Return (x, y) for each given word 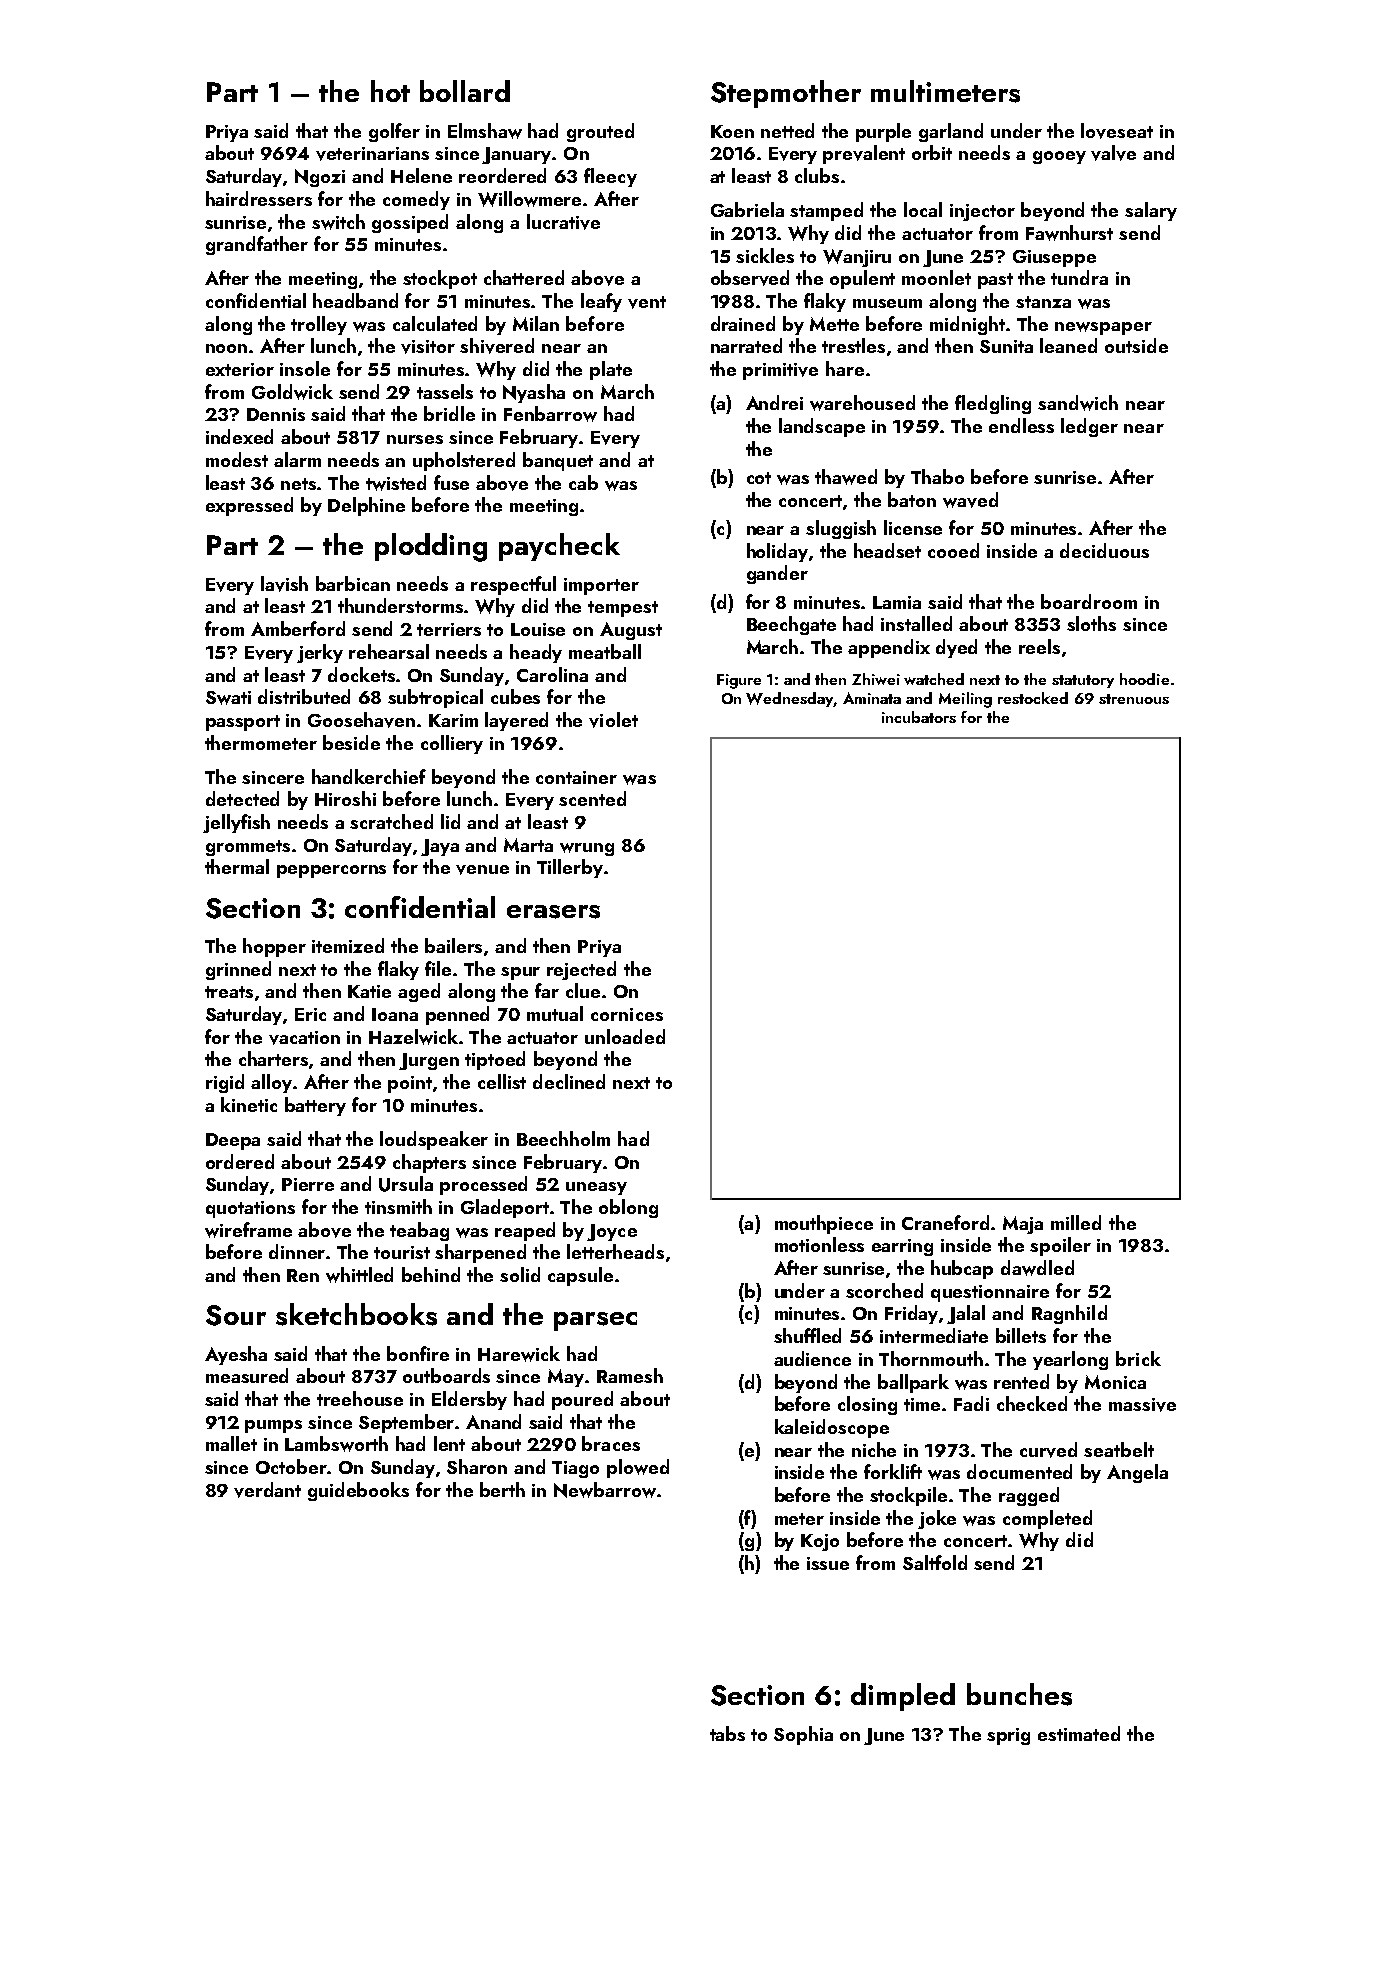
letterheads (615, 1251)
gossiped (410, 223)
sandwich (1078, 403)
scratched (391, 821)
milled (1076, 1222)
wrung (587, 849)
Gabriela (747, 209)
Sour (236, 1315)
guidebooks (358, 1491)
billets (1021, 1335)
